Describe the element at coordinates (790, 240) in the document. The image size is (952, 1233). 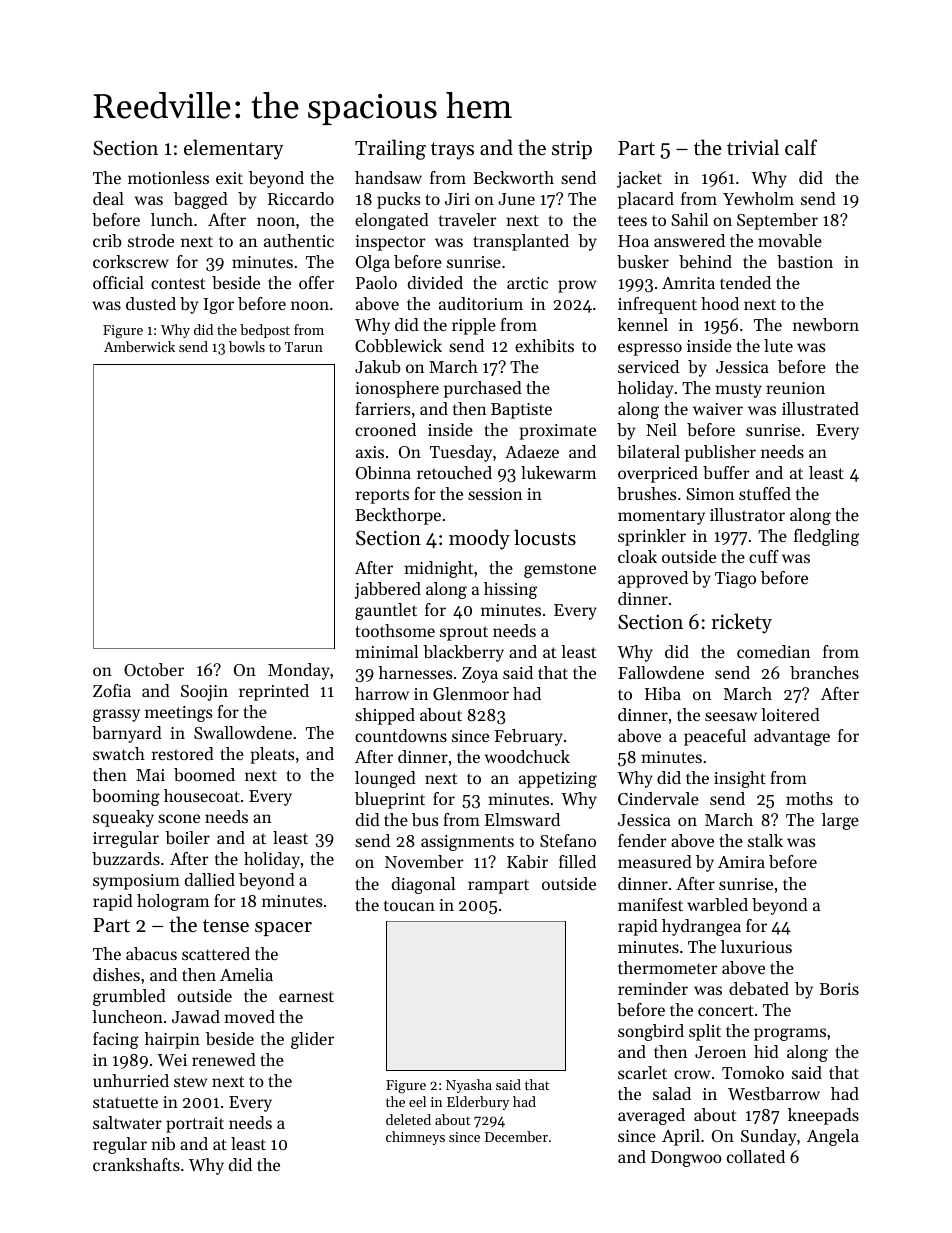
I see `movable` at that location.
